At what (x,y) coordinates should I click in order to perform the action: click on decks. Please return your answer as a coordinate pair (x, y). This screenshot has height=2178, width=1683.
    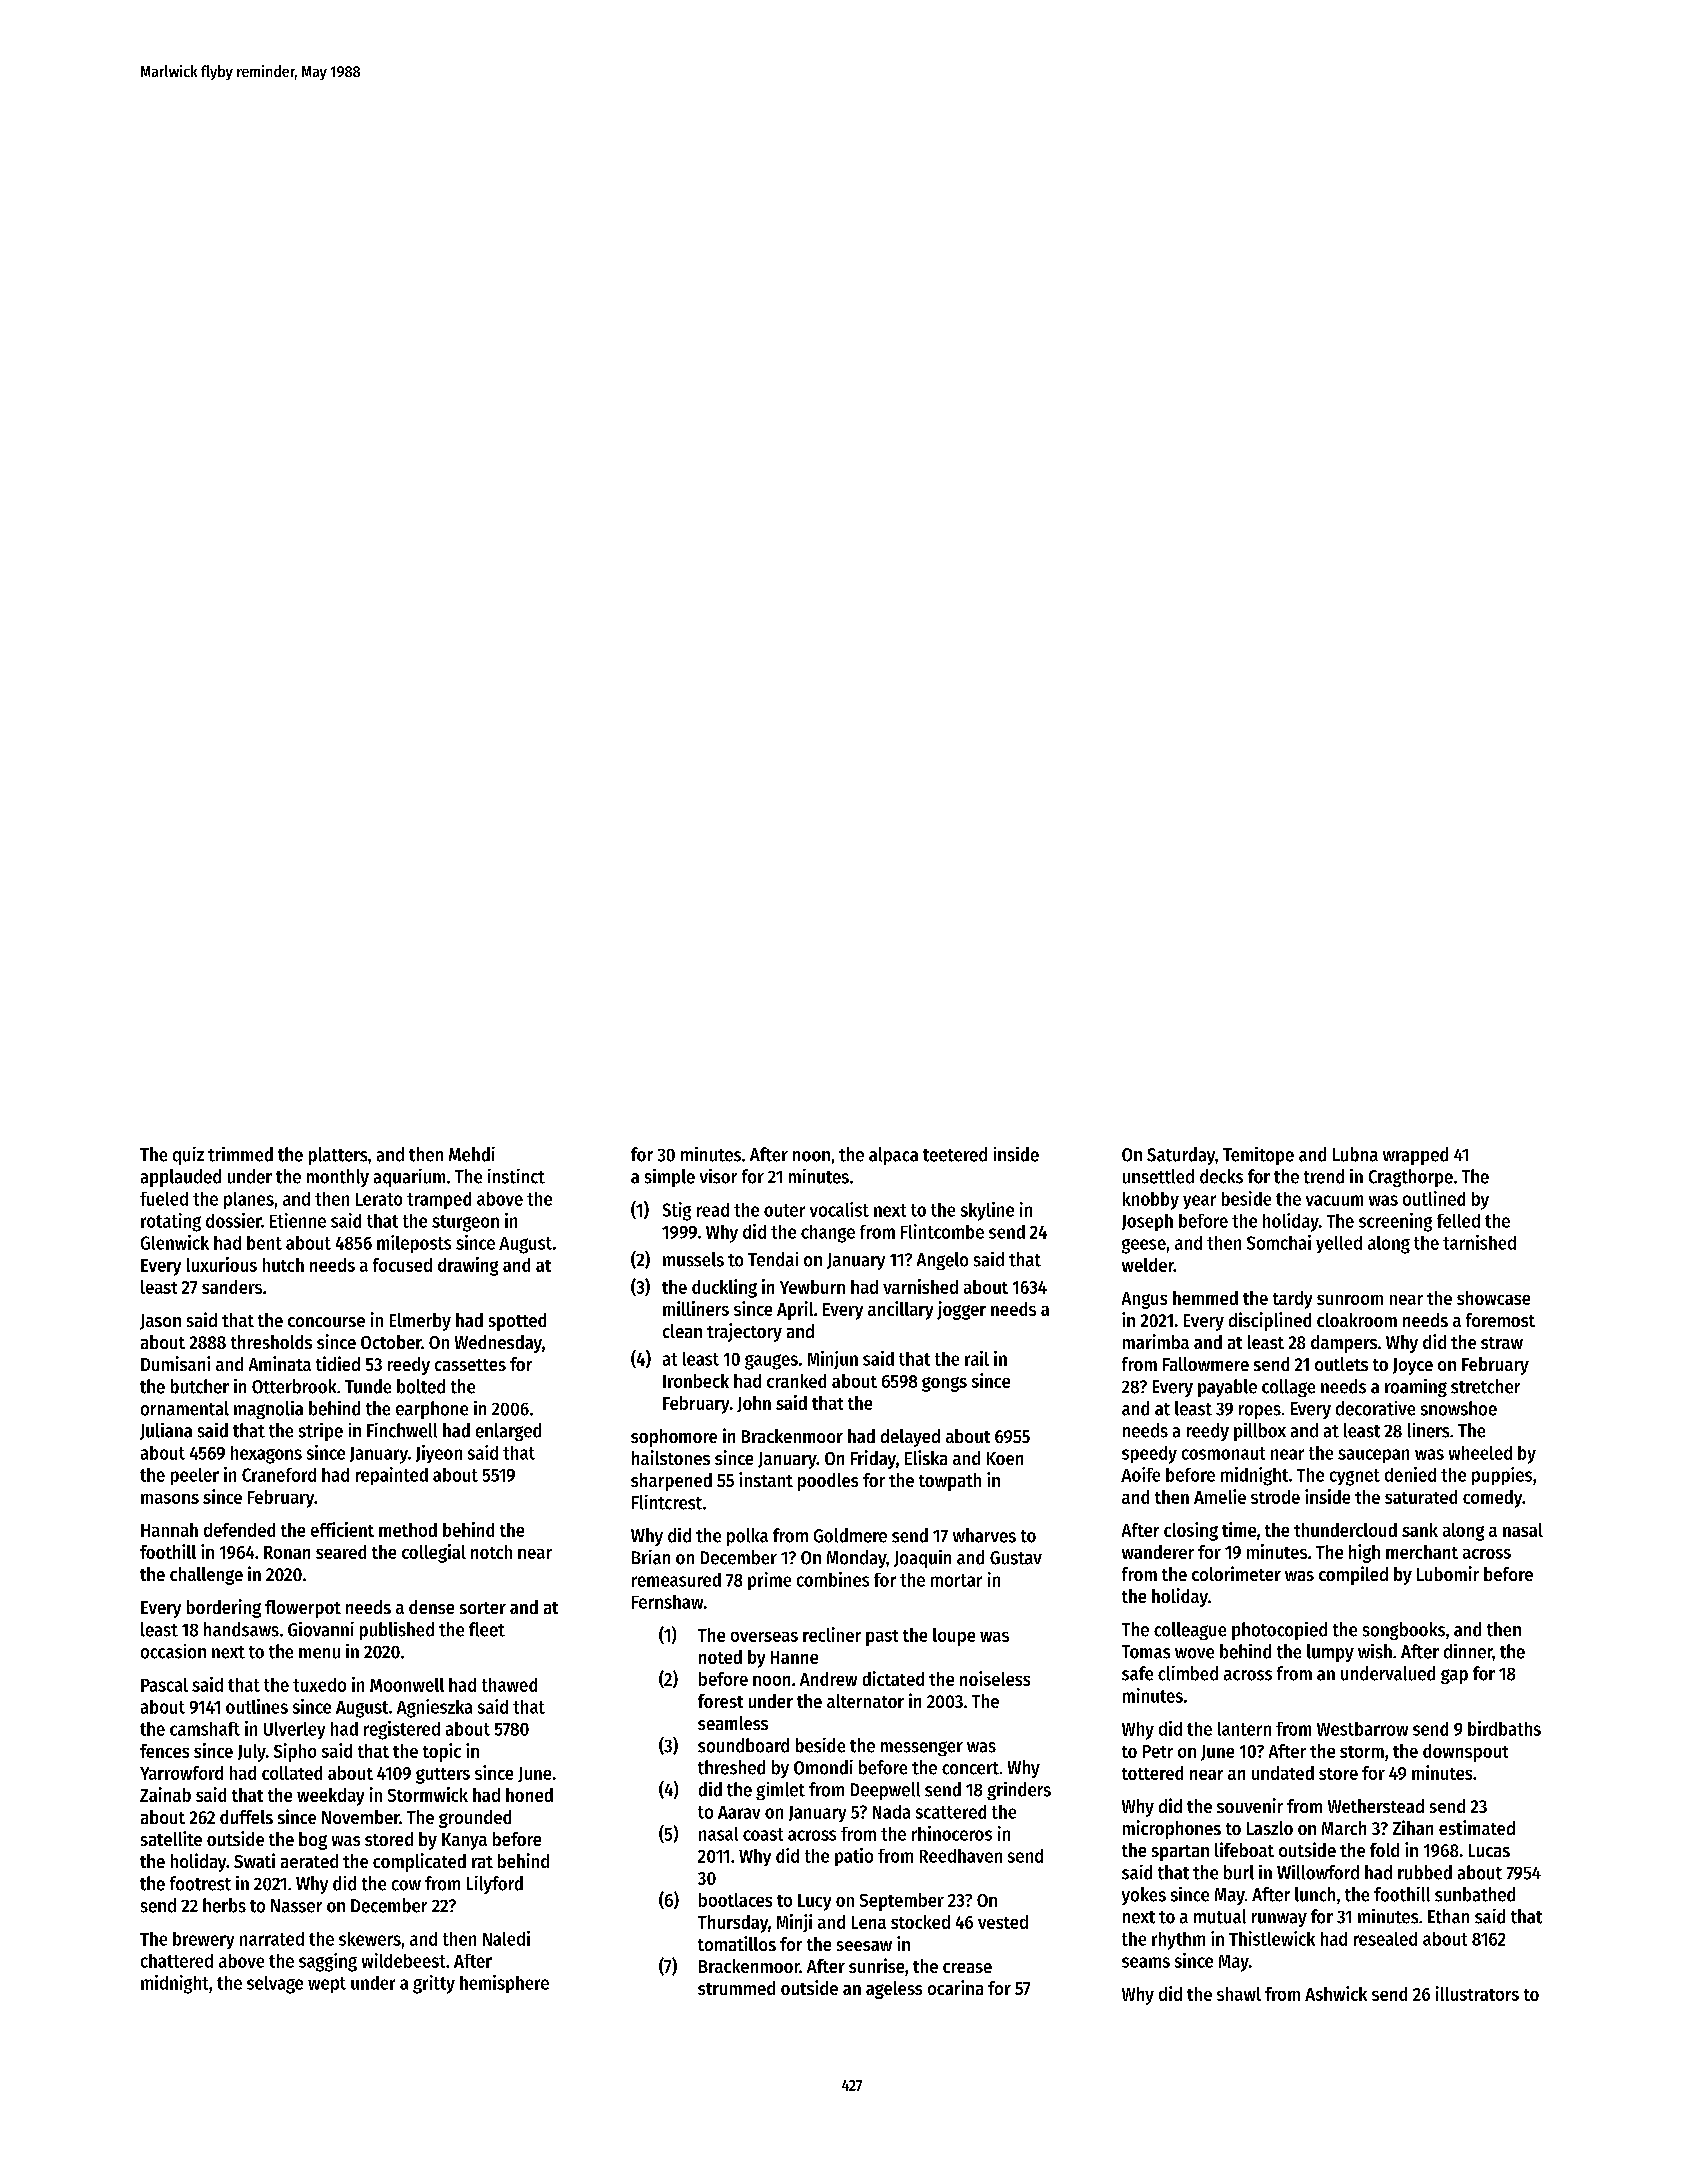
    Looking at the image, I should click on (1221, 1176).
